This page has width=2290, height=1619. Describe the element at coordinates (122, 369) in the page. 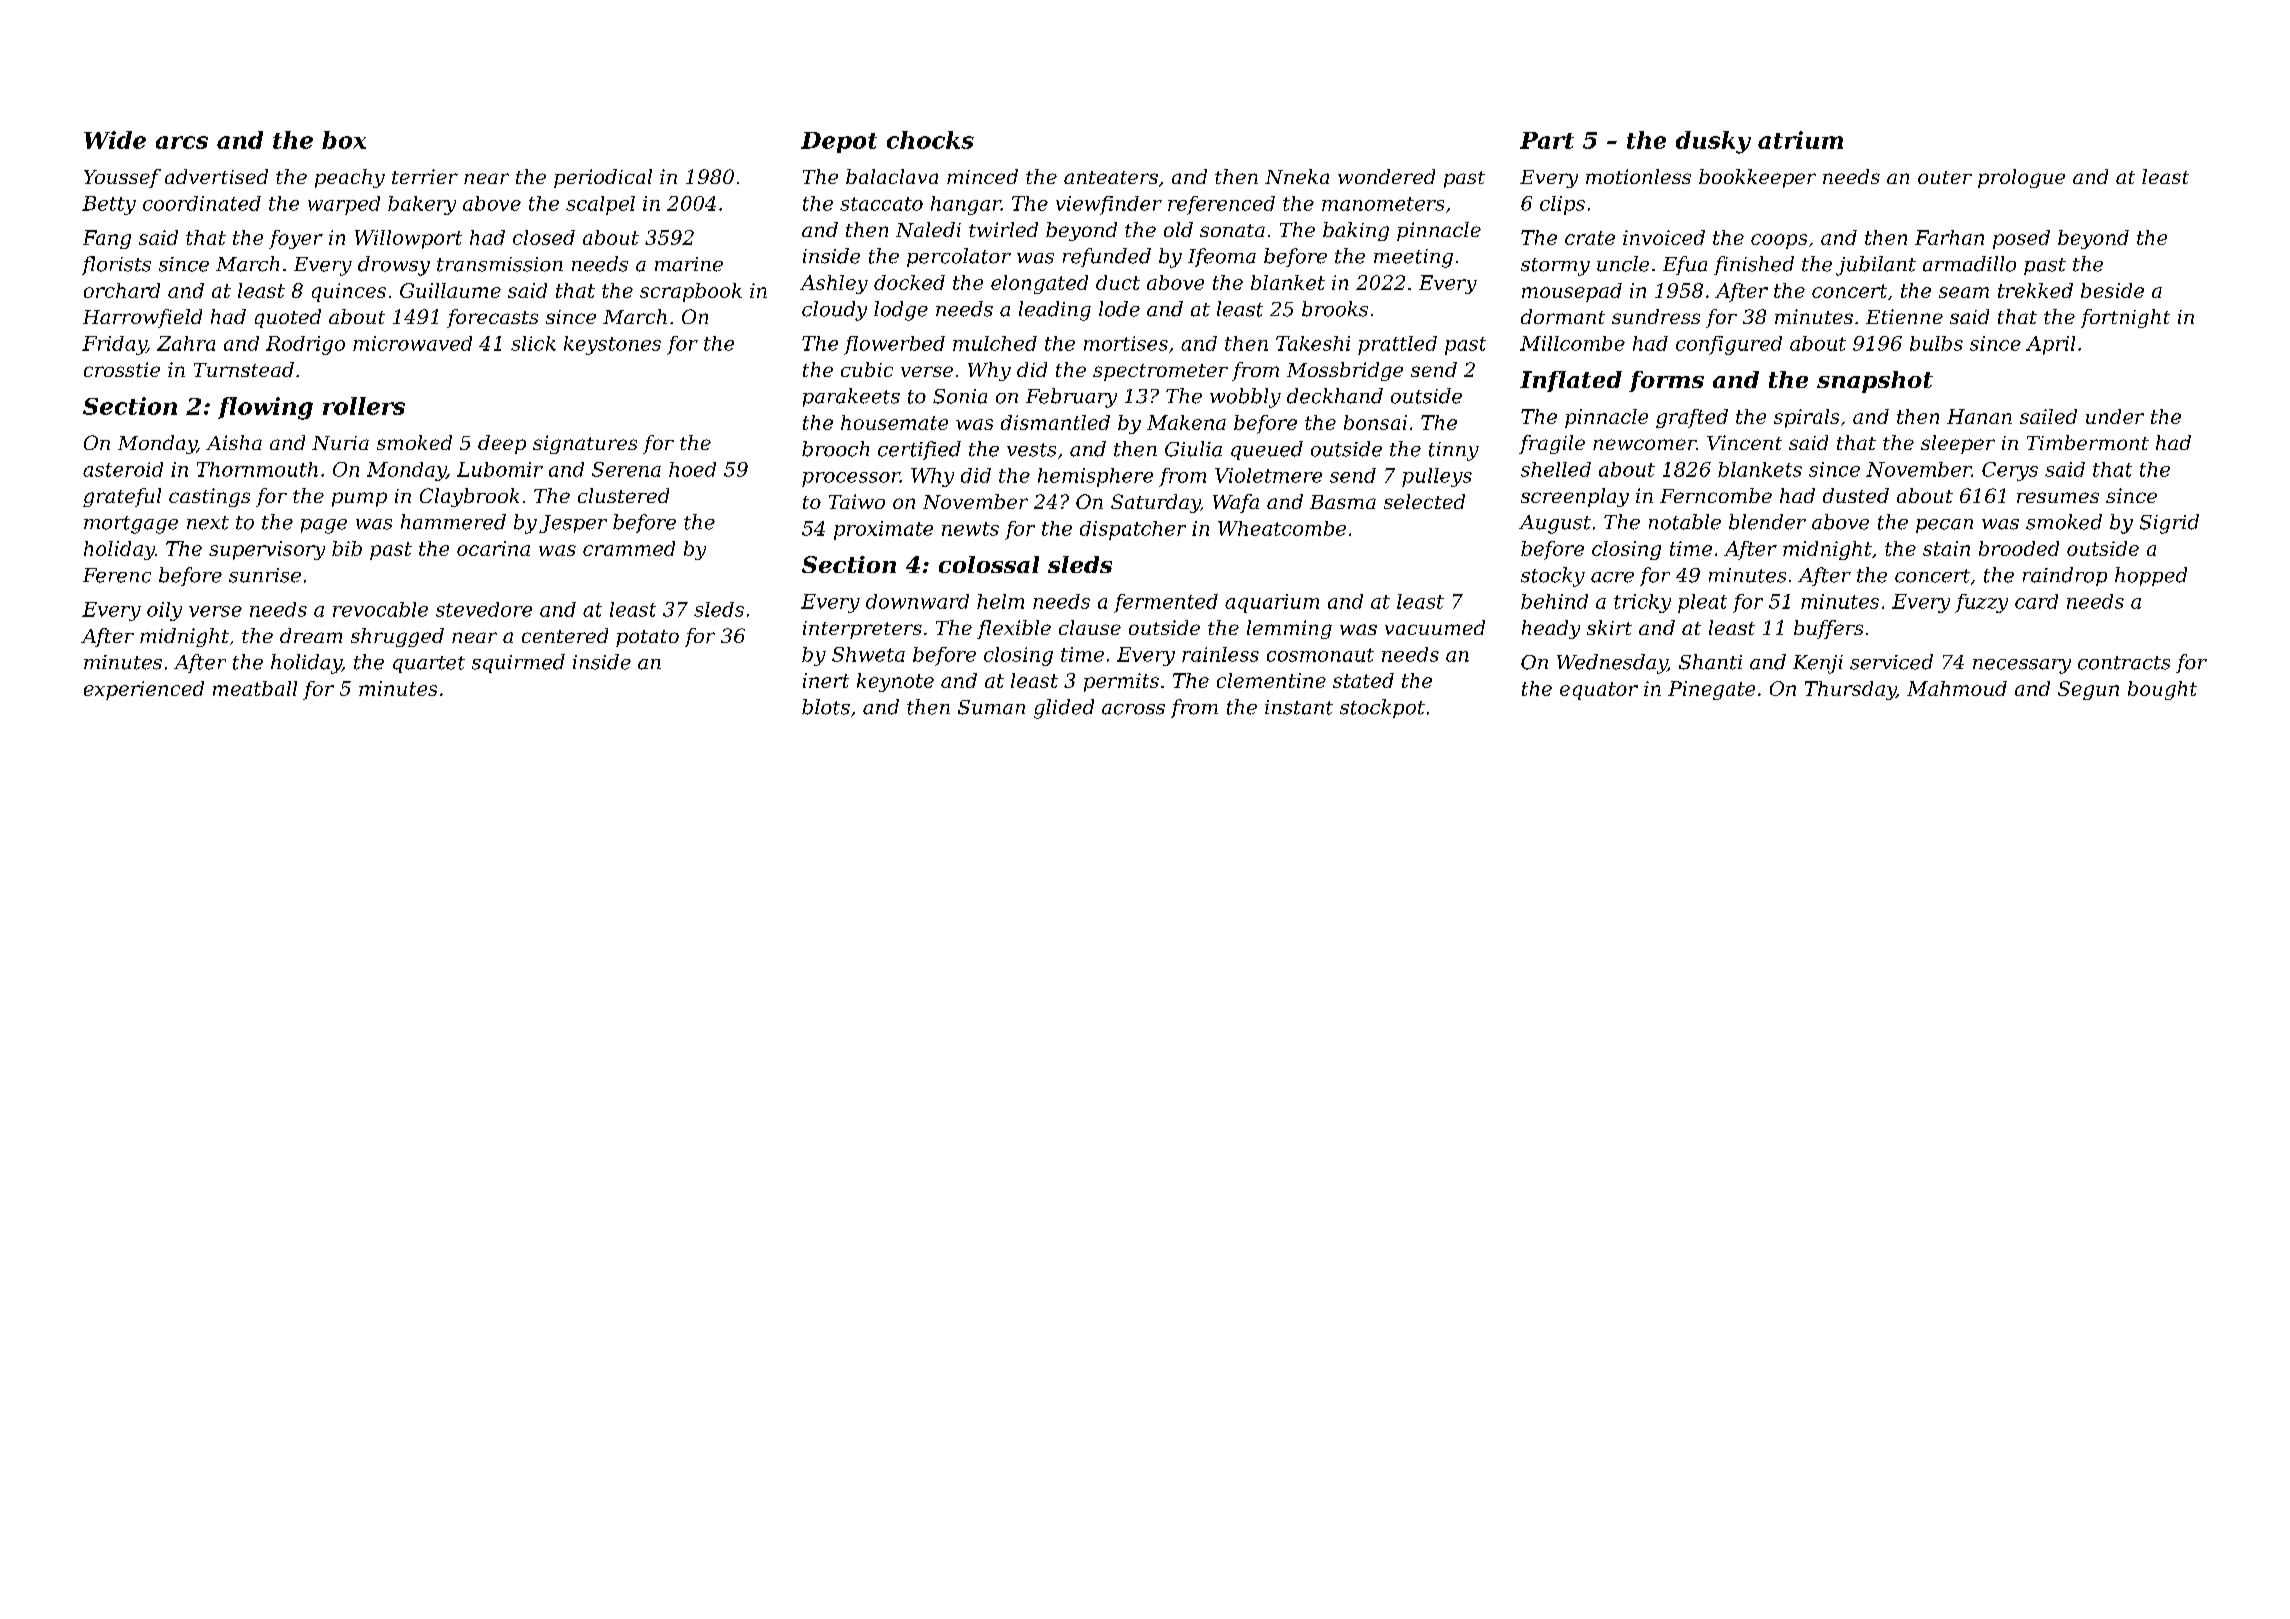

I see `crosstie` at that location.
